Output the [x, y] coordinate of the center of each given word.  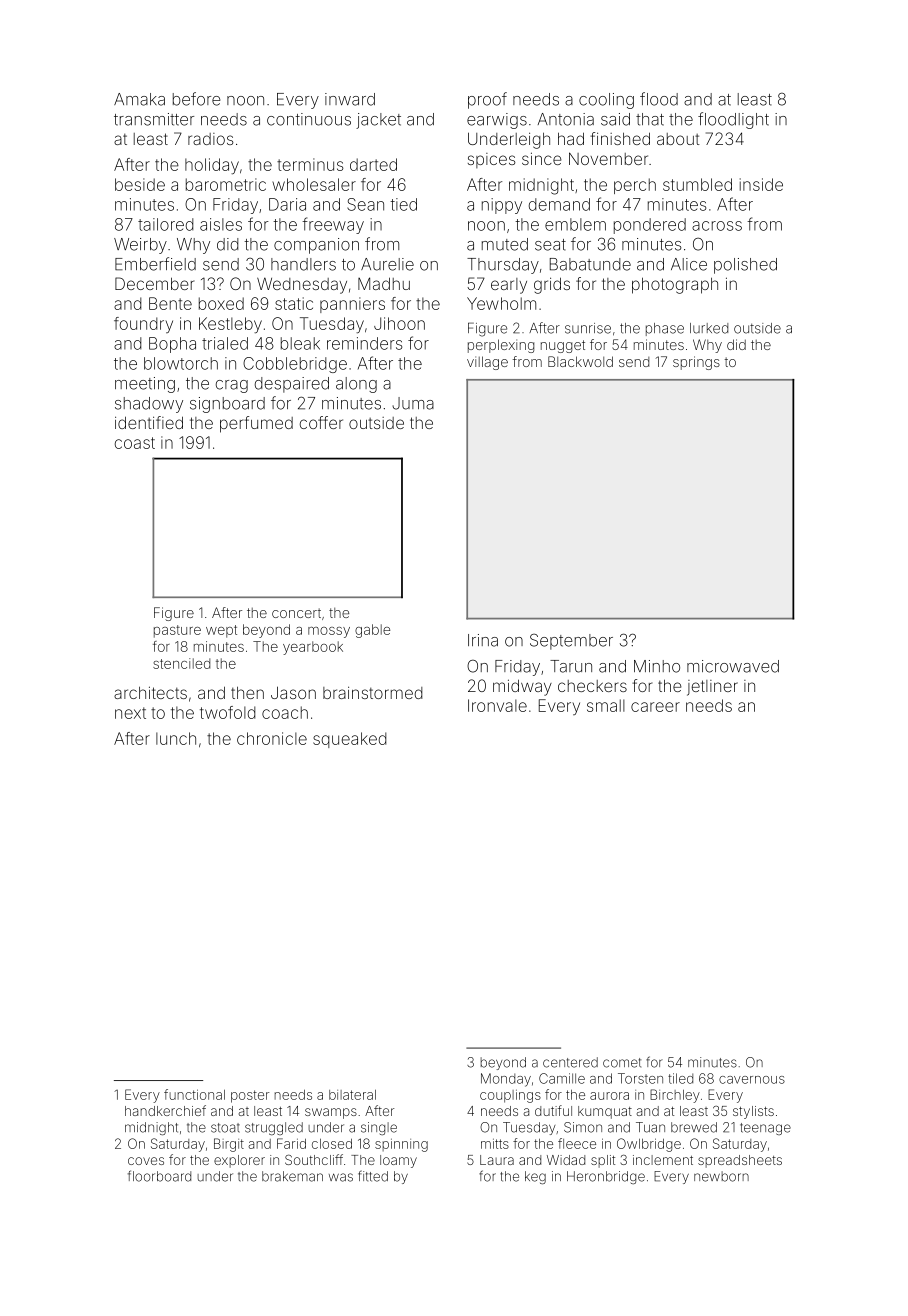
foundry [143, 325]
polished [745, 266]
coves [146, 1161]
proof [487, 100]
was [341, 1177]
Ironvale [497, 705]
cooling [606, 101]
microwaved [733, 666]
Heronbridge [606, 1177]
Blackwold [580, 361]
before [196, 99]
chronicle [272, 738]
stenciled [181, 663]
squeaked [350, 740]
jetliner [712, 688]
